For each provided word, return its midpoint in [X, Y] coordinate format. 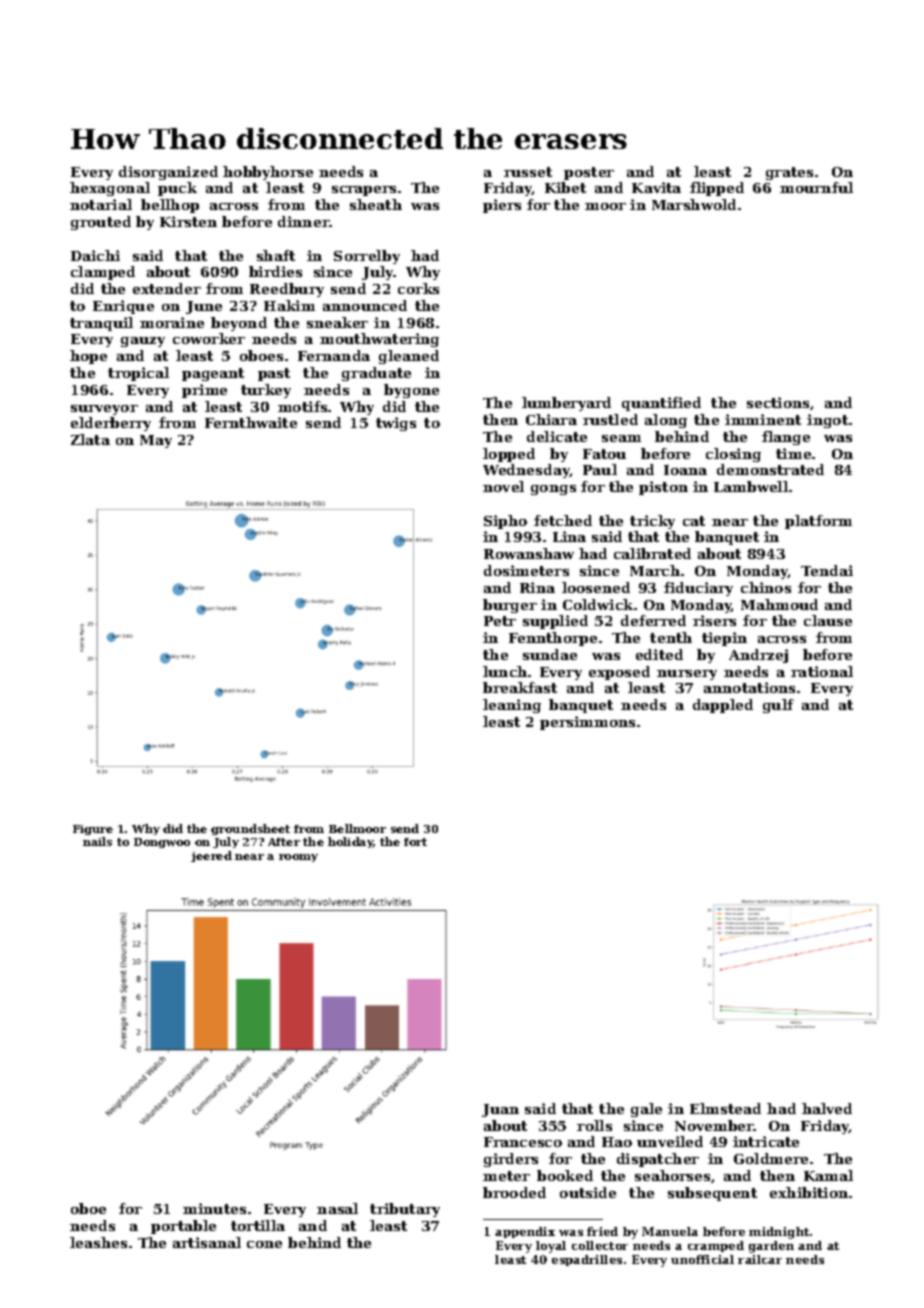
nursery [687, 675]
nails [97, 841]
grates [789, 173]
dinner [303, 221]
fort [415, 842]
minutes [214, 1208]
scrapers [364, 191]
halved [827, 1108]
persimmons [587, 723]
